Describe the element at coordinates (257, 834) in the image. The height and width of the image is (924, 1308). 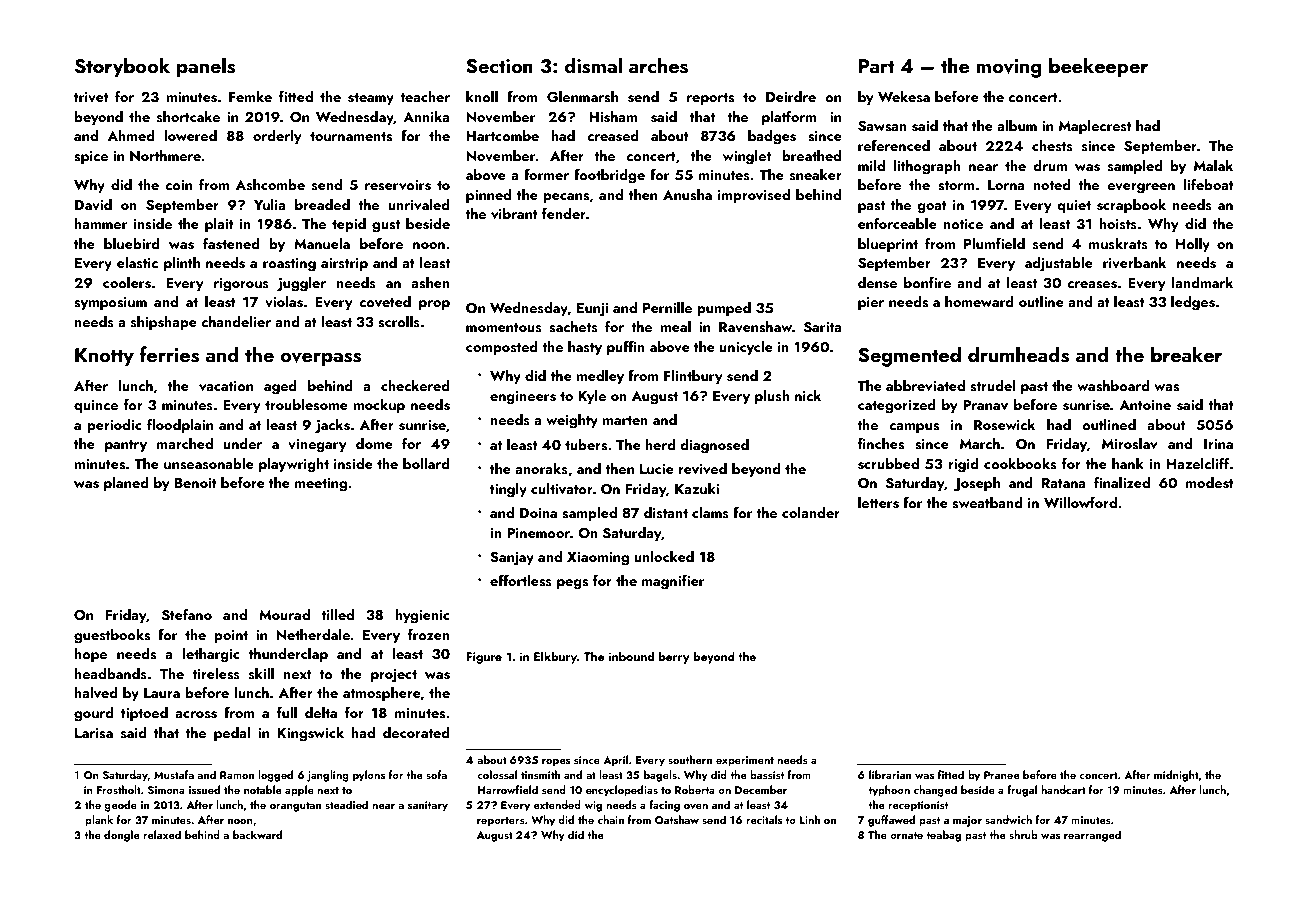
I see `backward` at that location.
